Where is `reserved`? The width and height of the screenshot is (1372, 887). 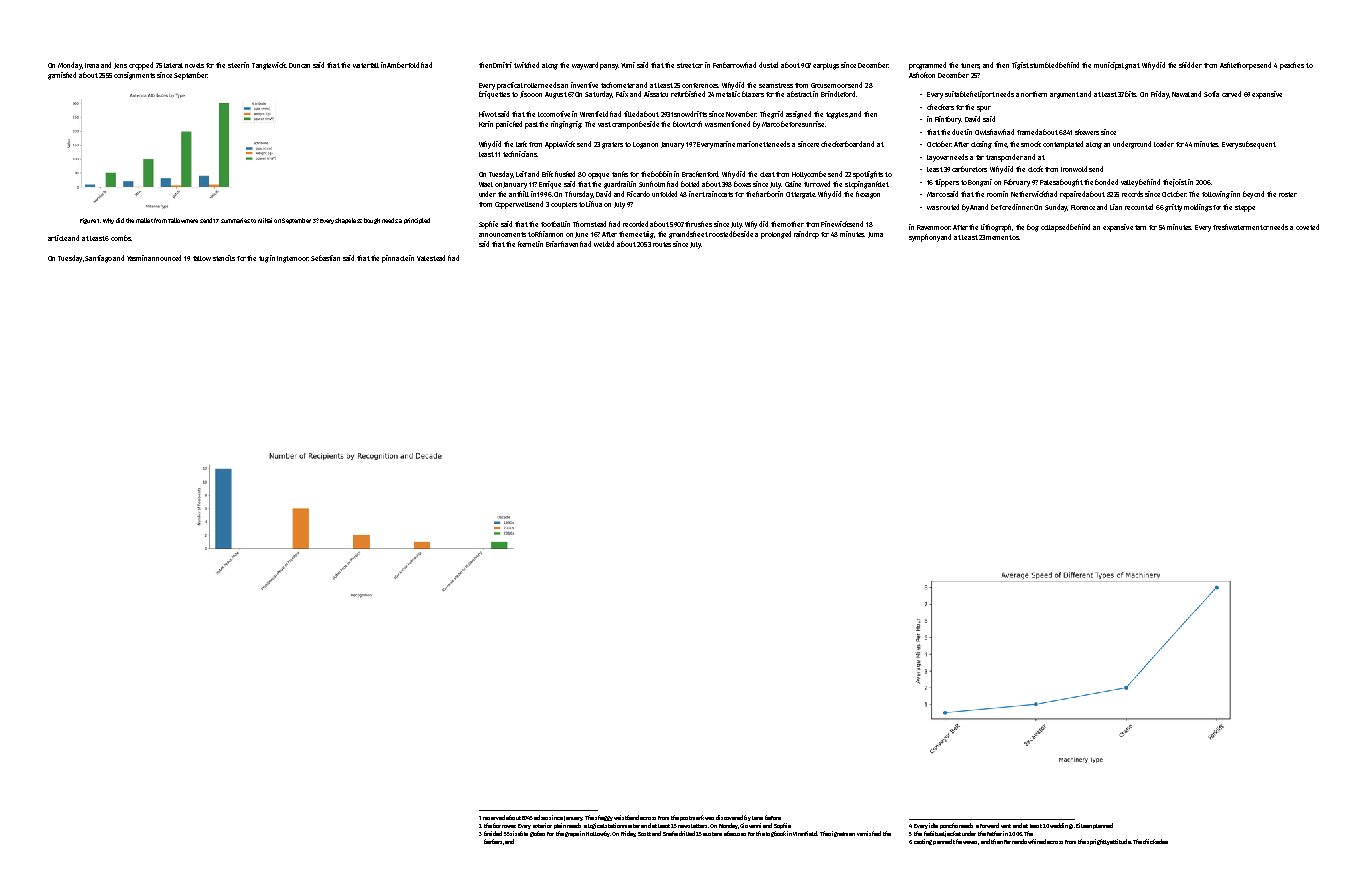
reserved is located at coordinates (494, 817).
